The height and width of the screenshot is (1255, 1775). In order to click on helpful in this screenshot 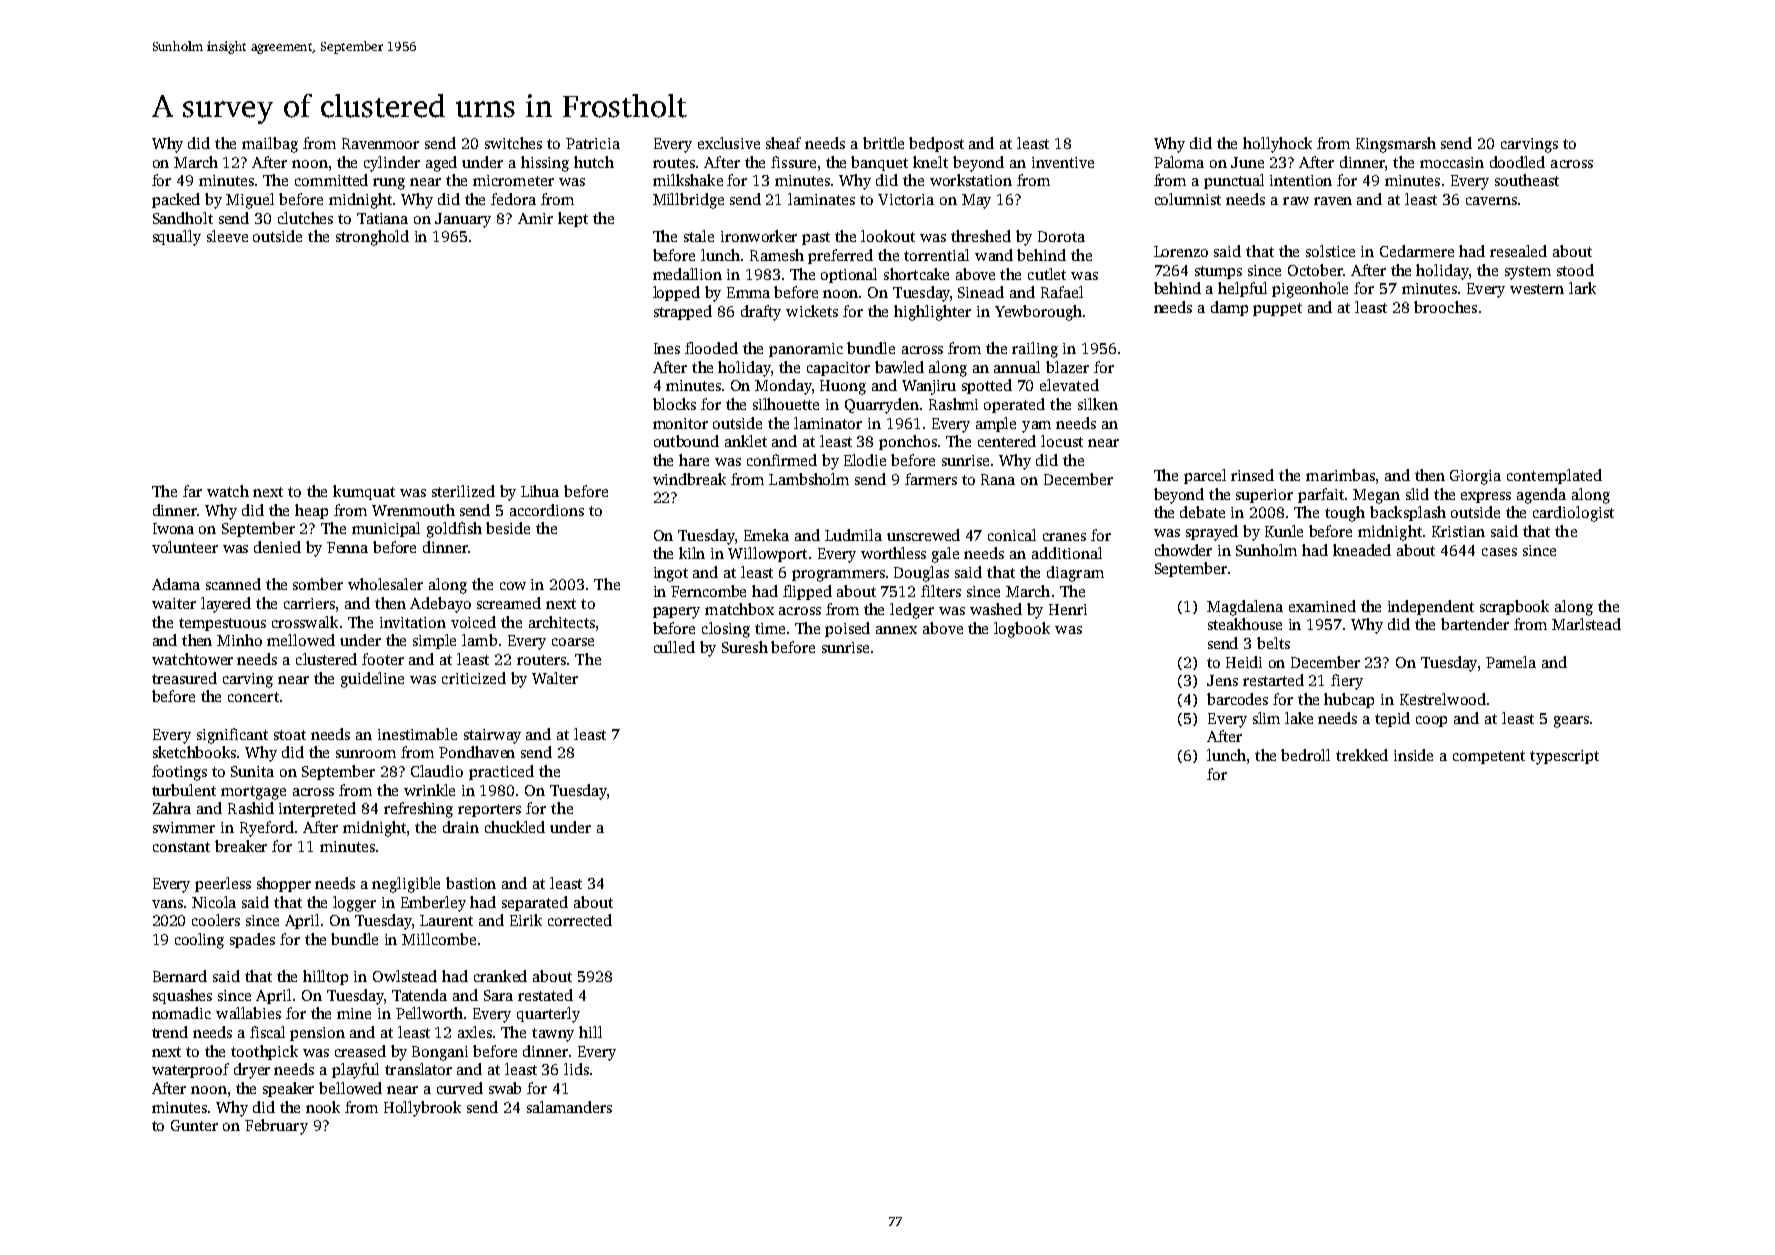, I will do `click(1242, 289)`.
